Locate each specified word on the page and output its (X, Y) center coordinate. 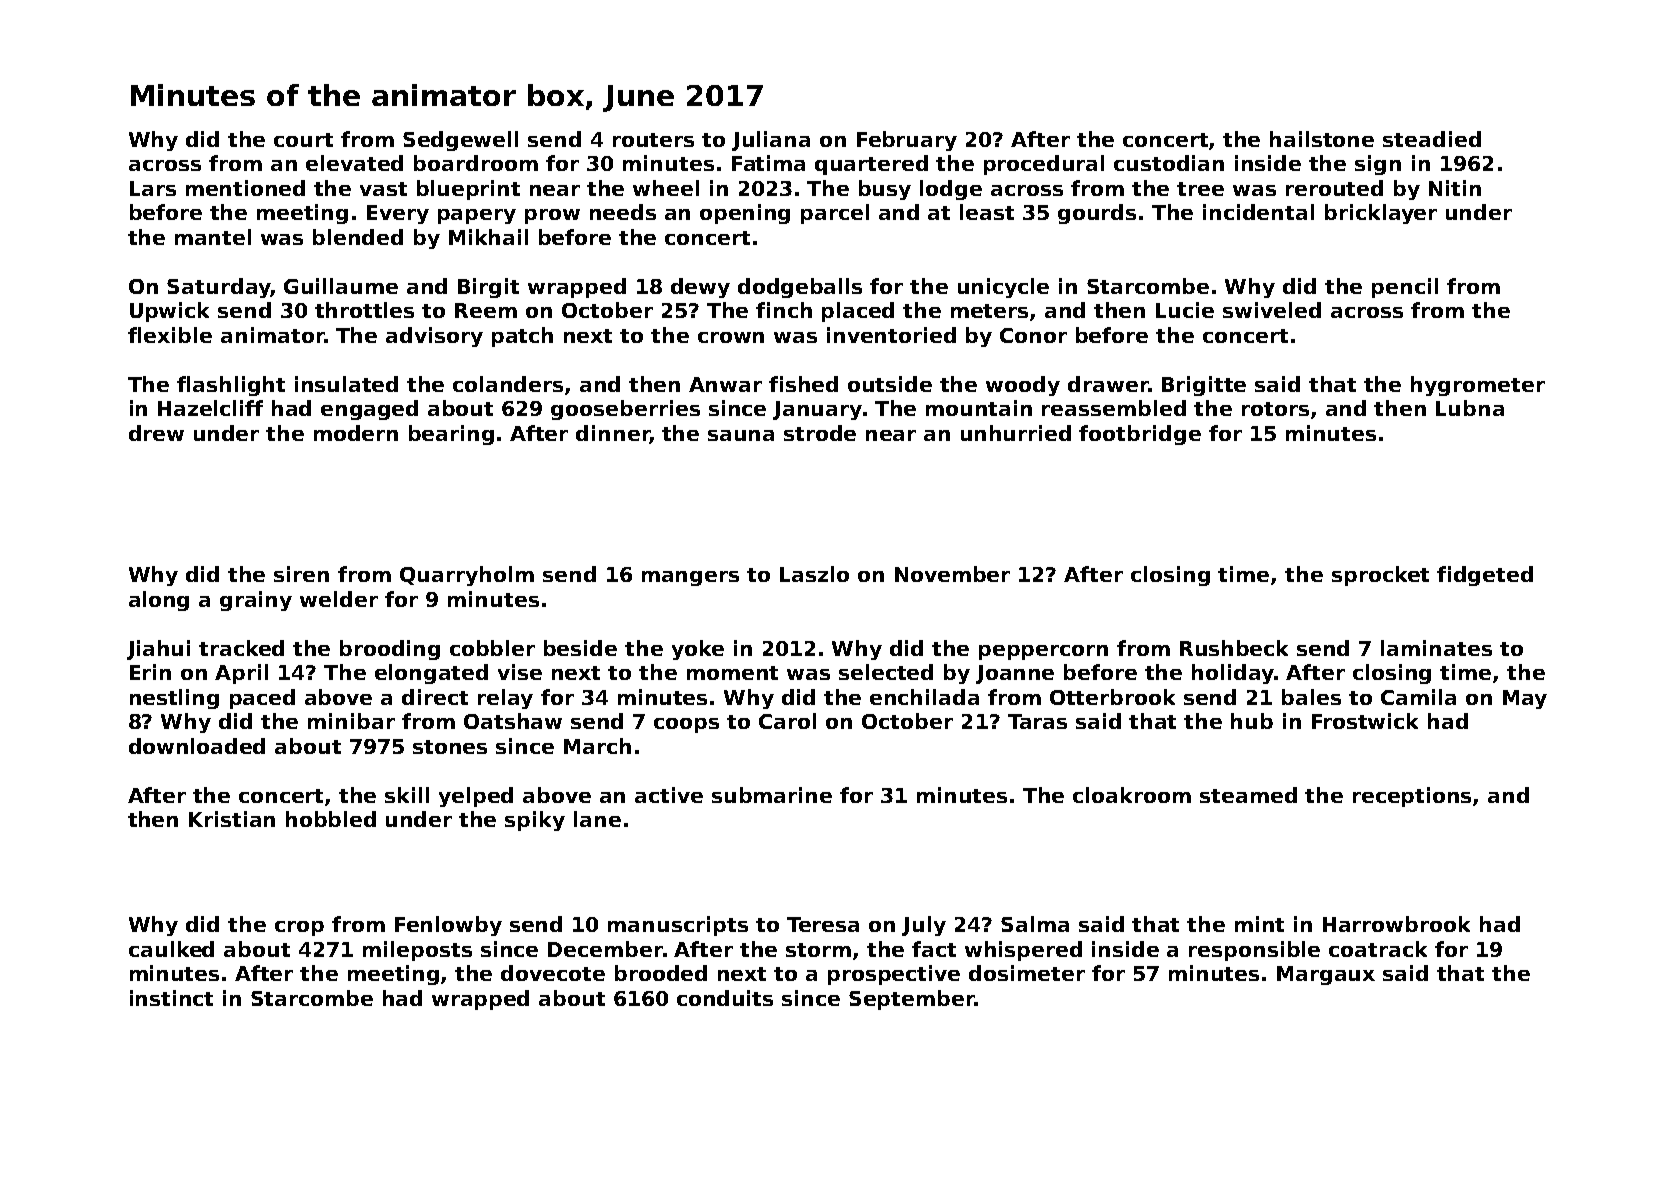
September (912, 1000)
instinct (171, 998)
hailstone (1322, 139)
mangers (690, 578)
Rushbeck (1234, 648)
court (303, 140)
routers (653, 140)
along (159, 601)
